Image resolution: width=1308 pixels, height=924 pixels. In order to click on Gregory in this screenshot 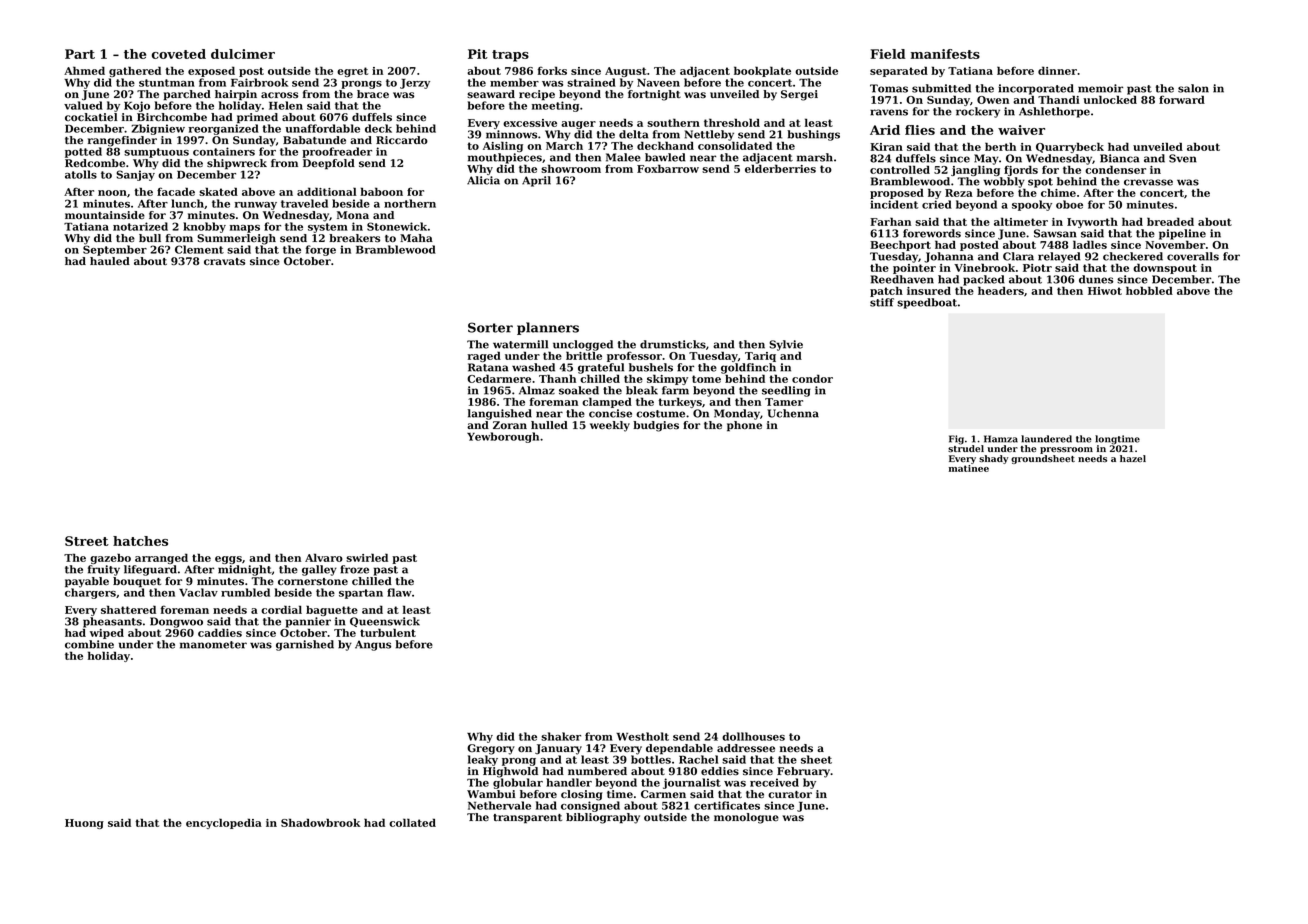, I will do `click(491, 749)`.
